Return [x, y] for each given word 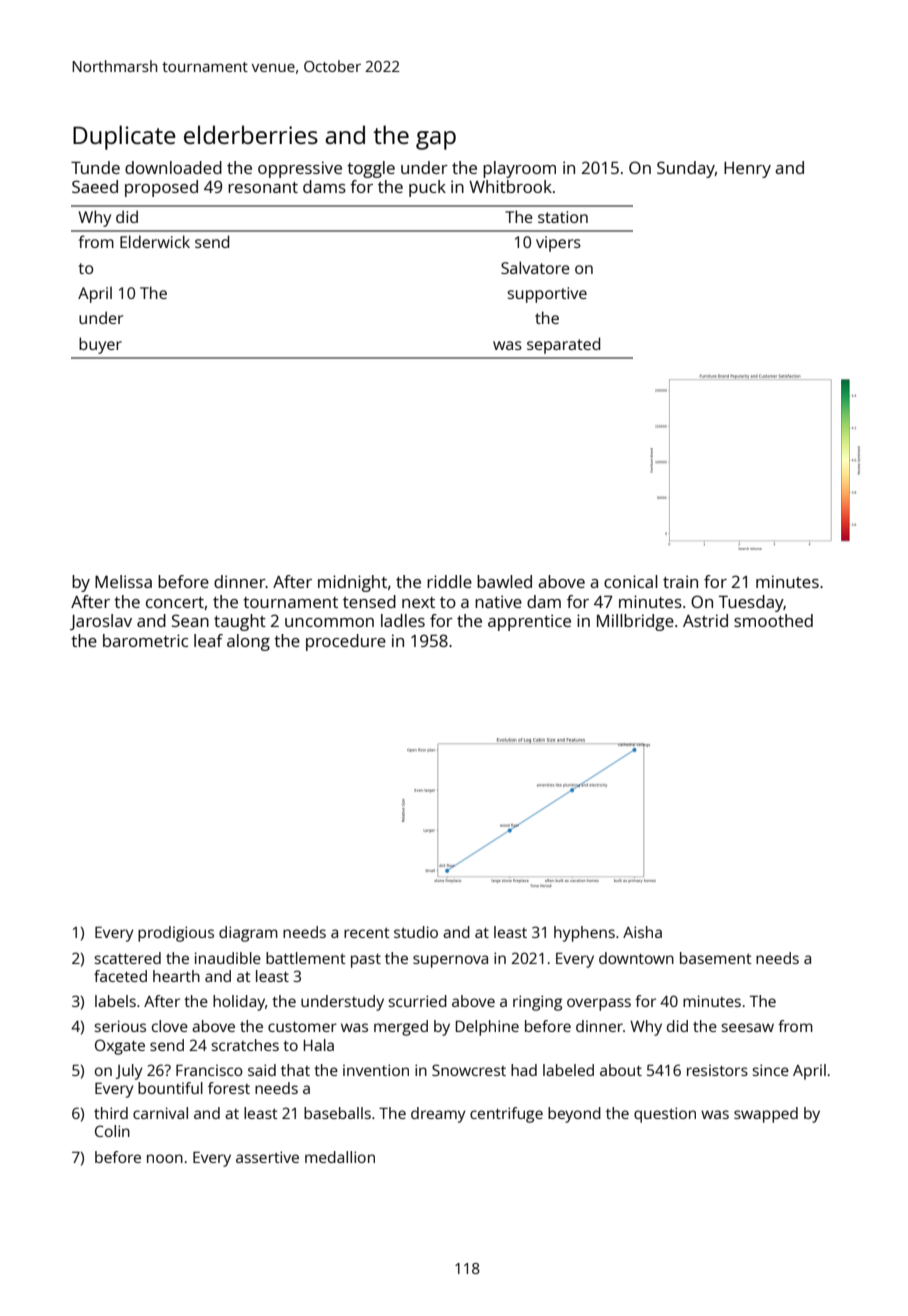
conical [631, 581]
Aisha [642, 932]
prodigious [176, 934]
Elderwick [155, 241]
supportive [547, 295]
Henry [747, 170]
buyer [100, 345]
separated [563, 345]
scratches [245, 1045]
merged [401, 1028]
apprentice [529, 622]
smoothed [773, 620]
